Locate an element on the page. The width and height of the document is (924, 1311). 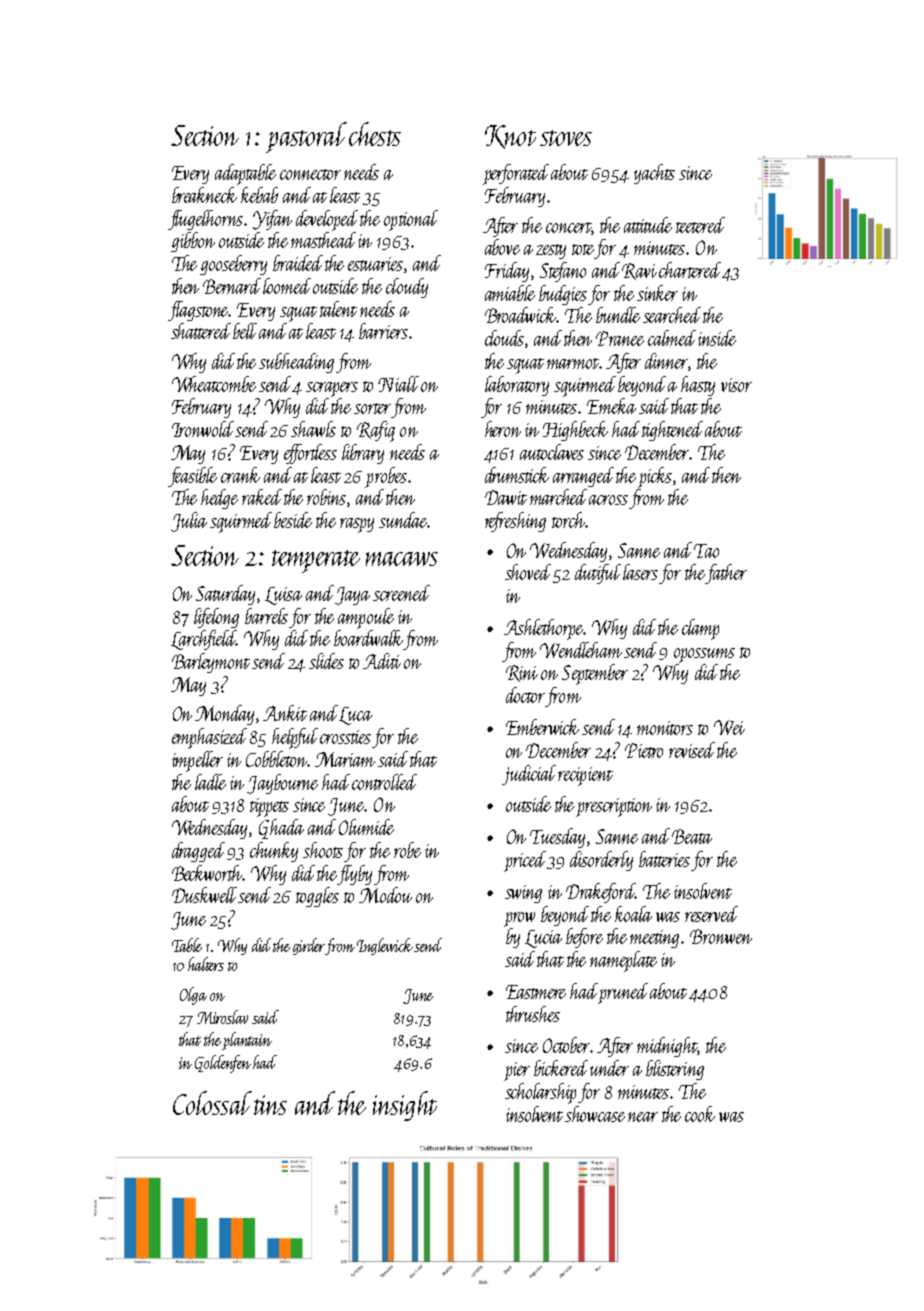
picks is located at coordinates (655, 477).
